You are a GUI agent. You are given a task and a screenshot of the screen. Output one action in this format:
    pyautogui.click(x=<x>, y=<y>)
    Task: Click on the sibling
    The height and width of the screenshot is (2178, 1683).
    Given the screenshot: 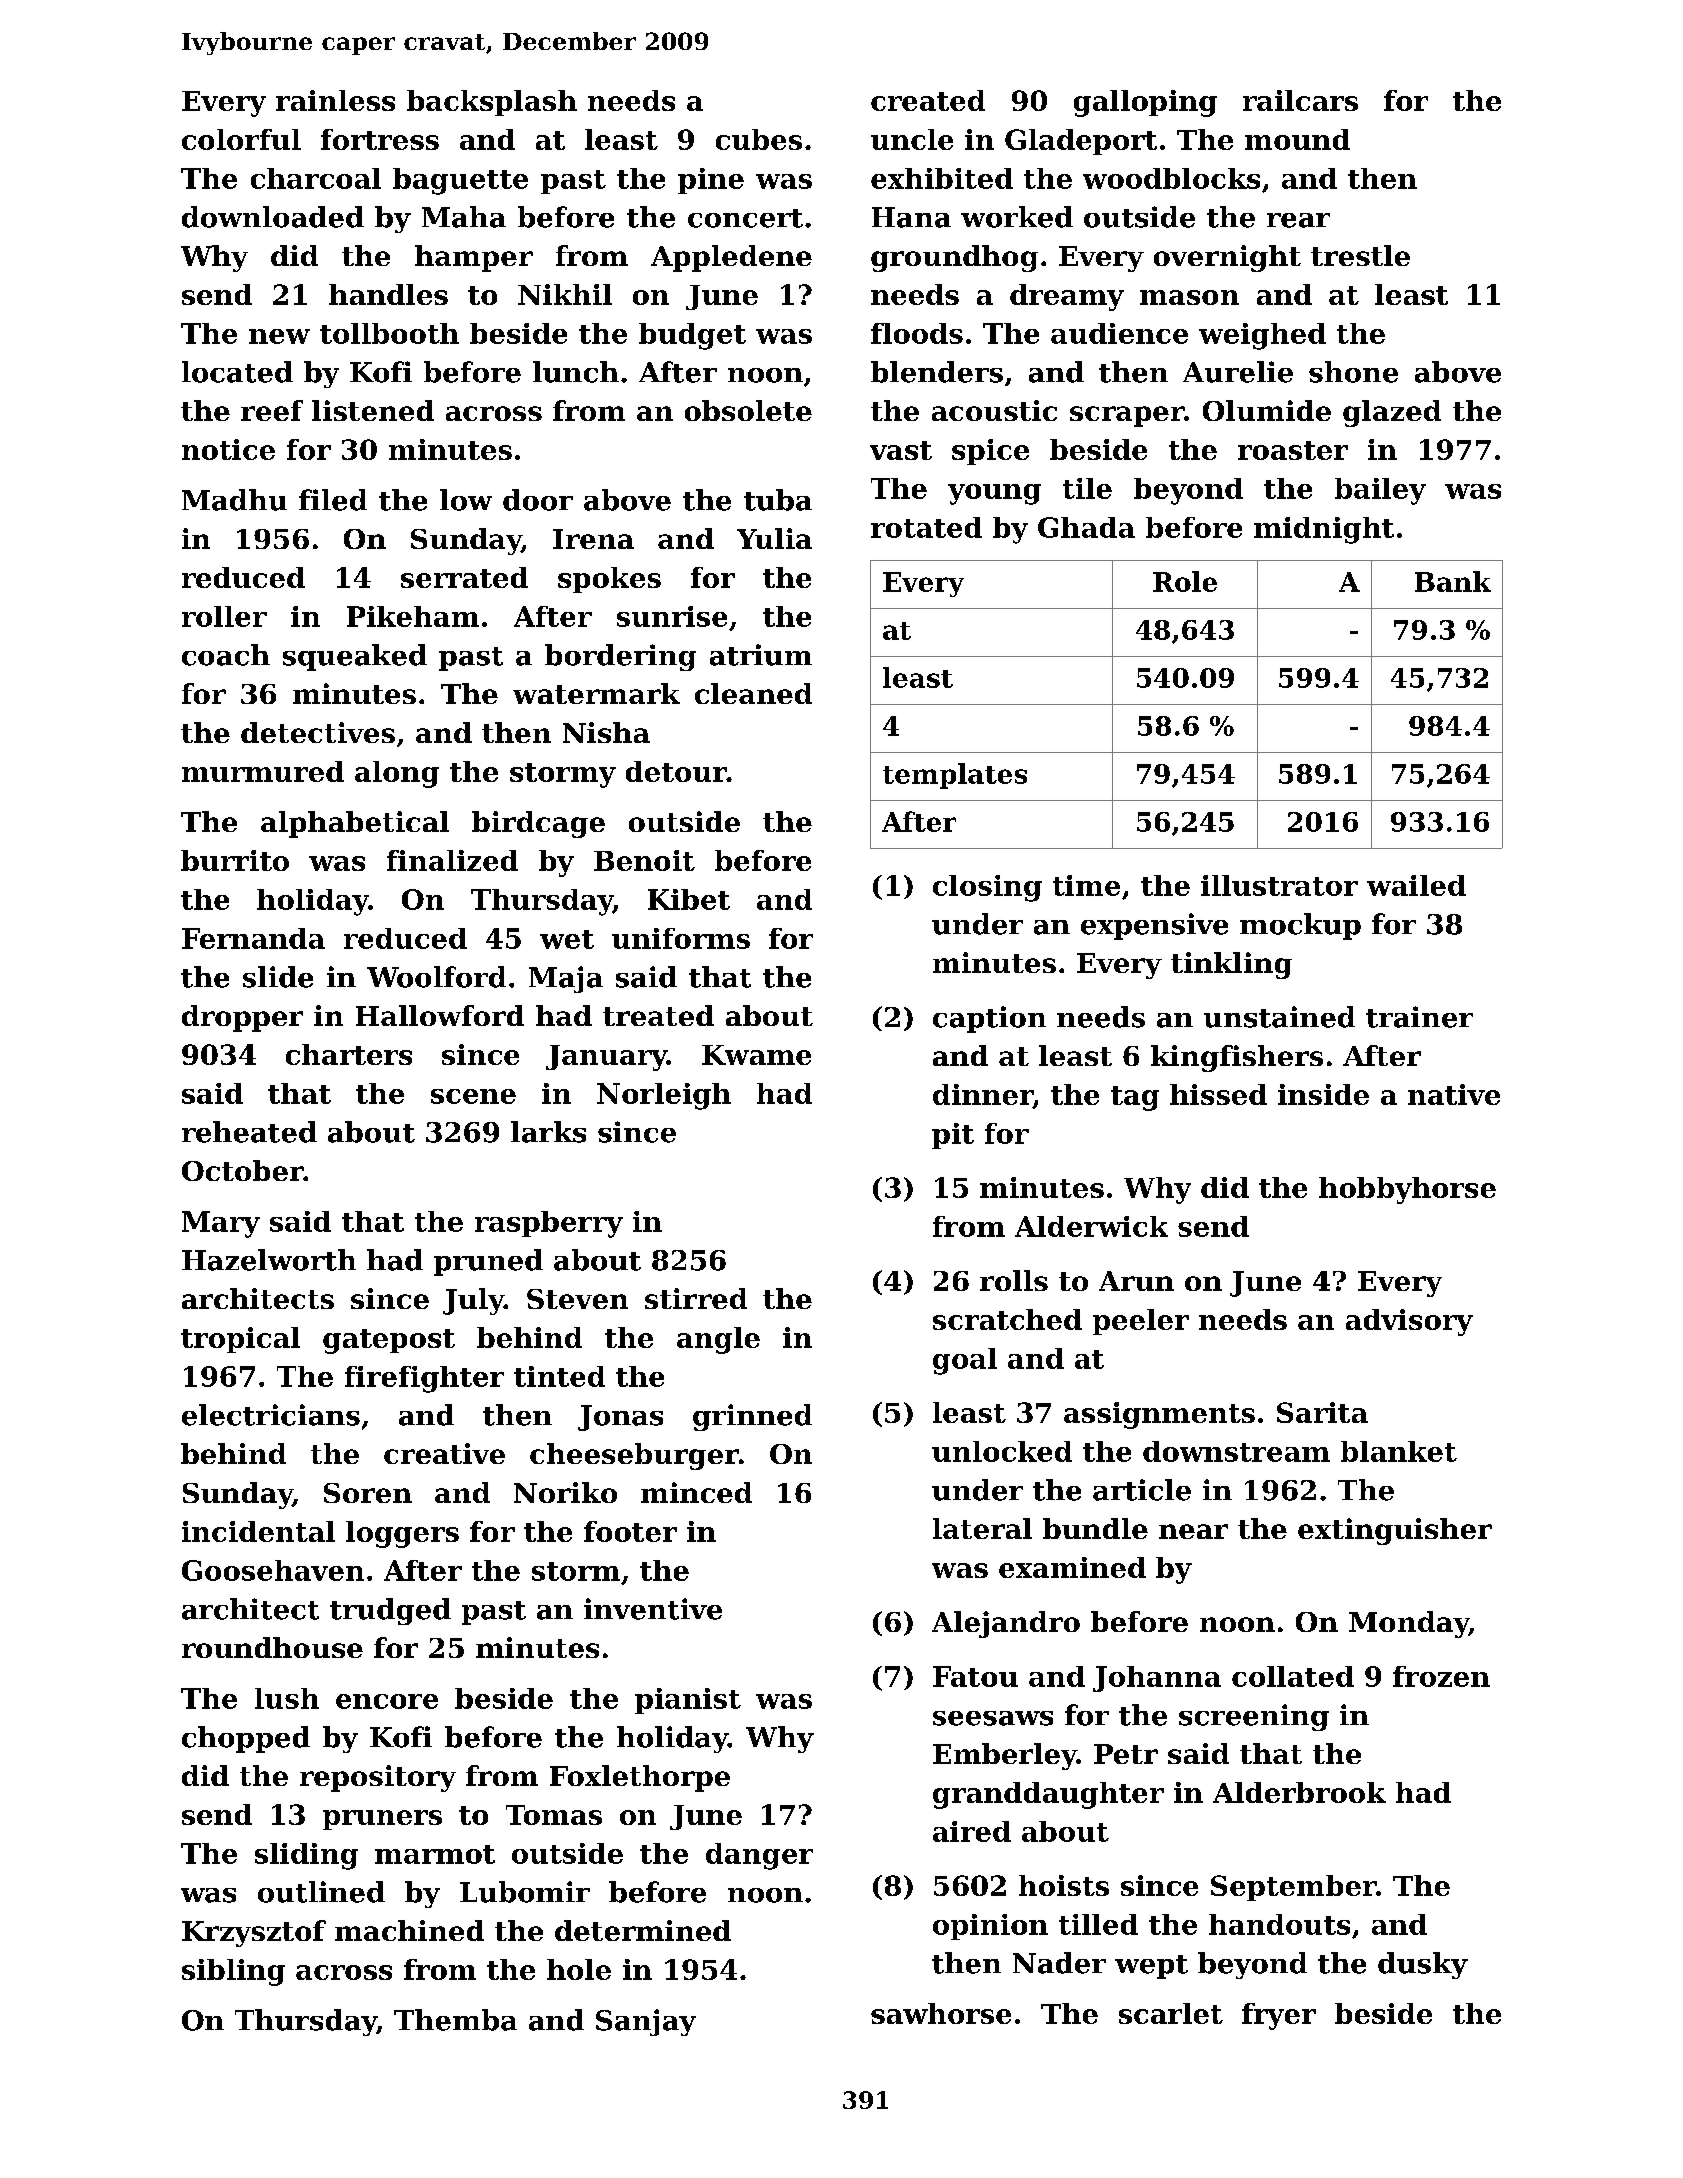 What is the action you would take?
    pyautogui.click(x=233, y=1972)
